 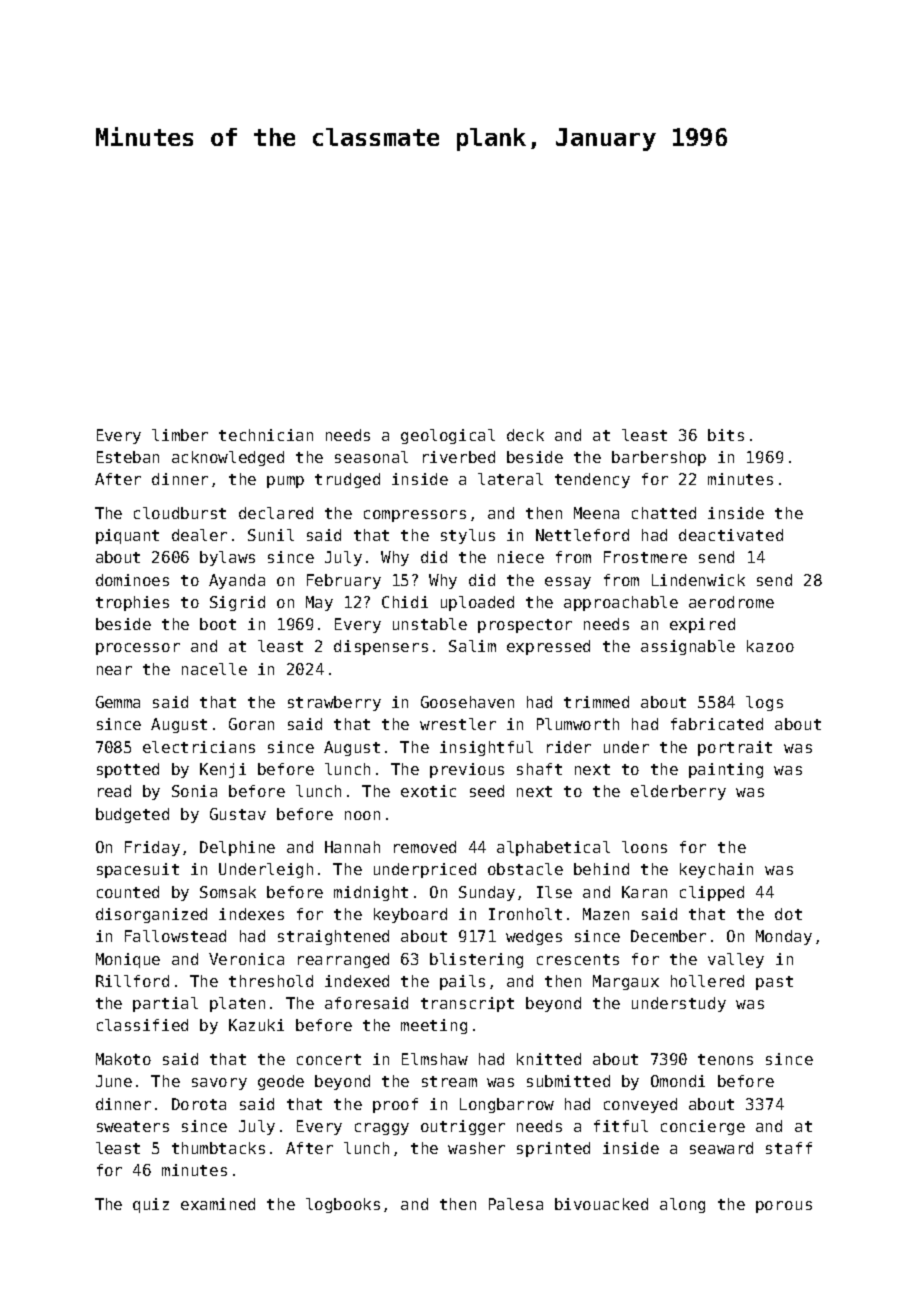 What do you see at coordinates (788, 914) in the screenshot?
I see `dot` at bounding box center [788, 914].
